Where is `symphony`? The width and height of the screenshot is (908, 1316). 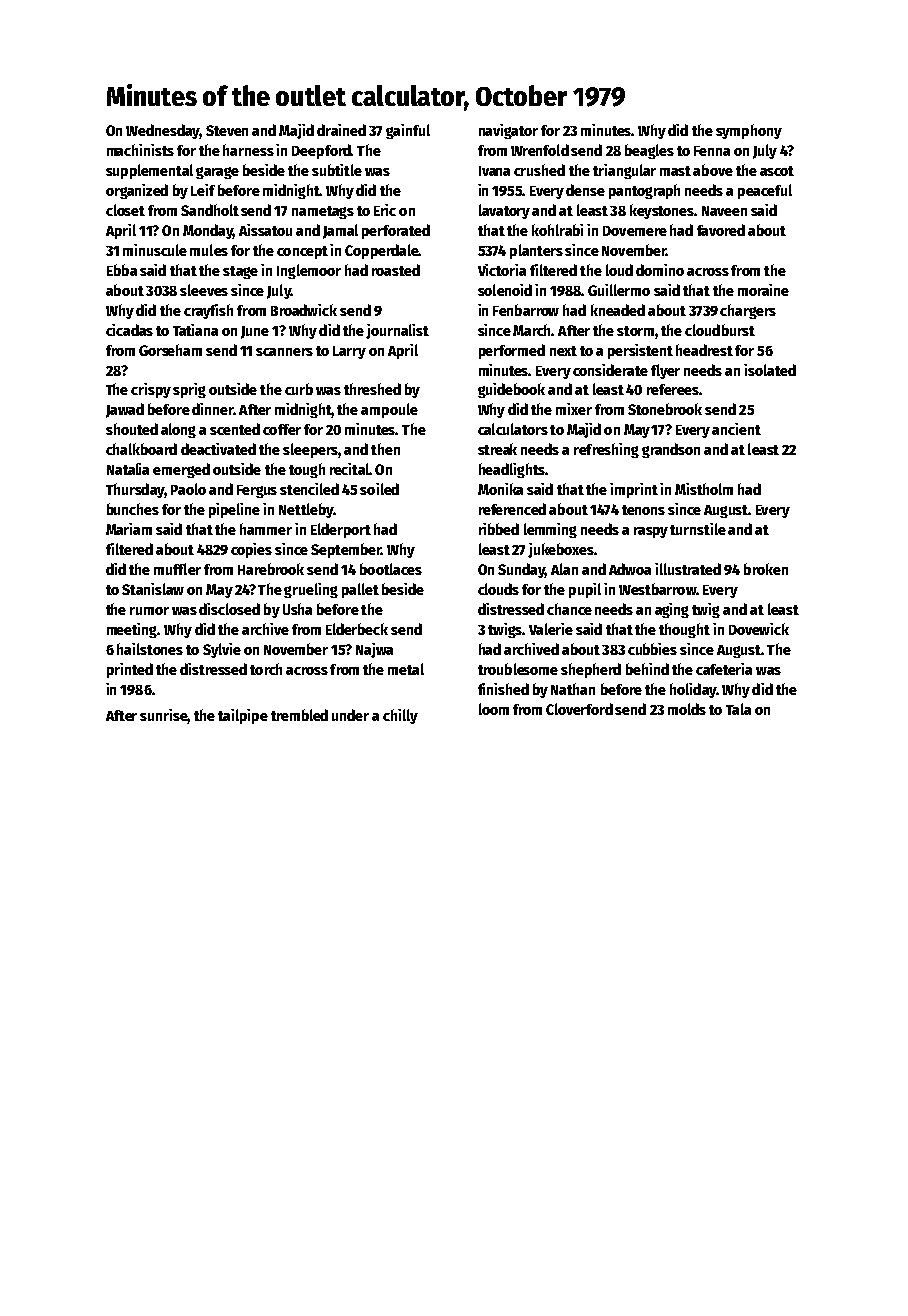 symphony is located at coordinates (749, 131).
